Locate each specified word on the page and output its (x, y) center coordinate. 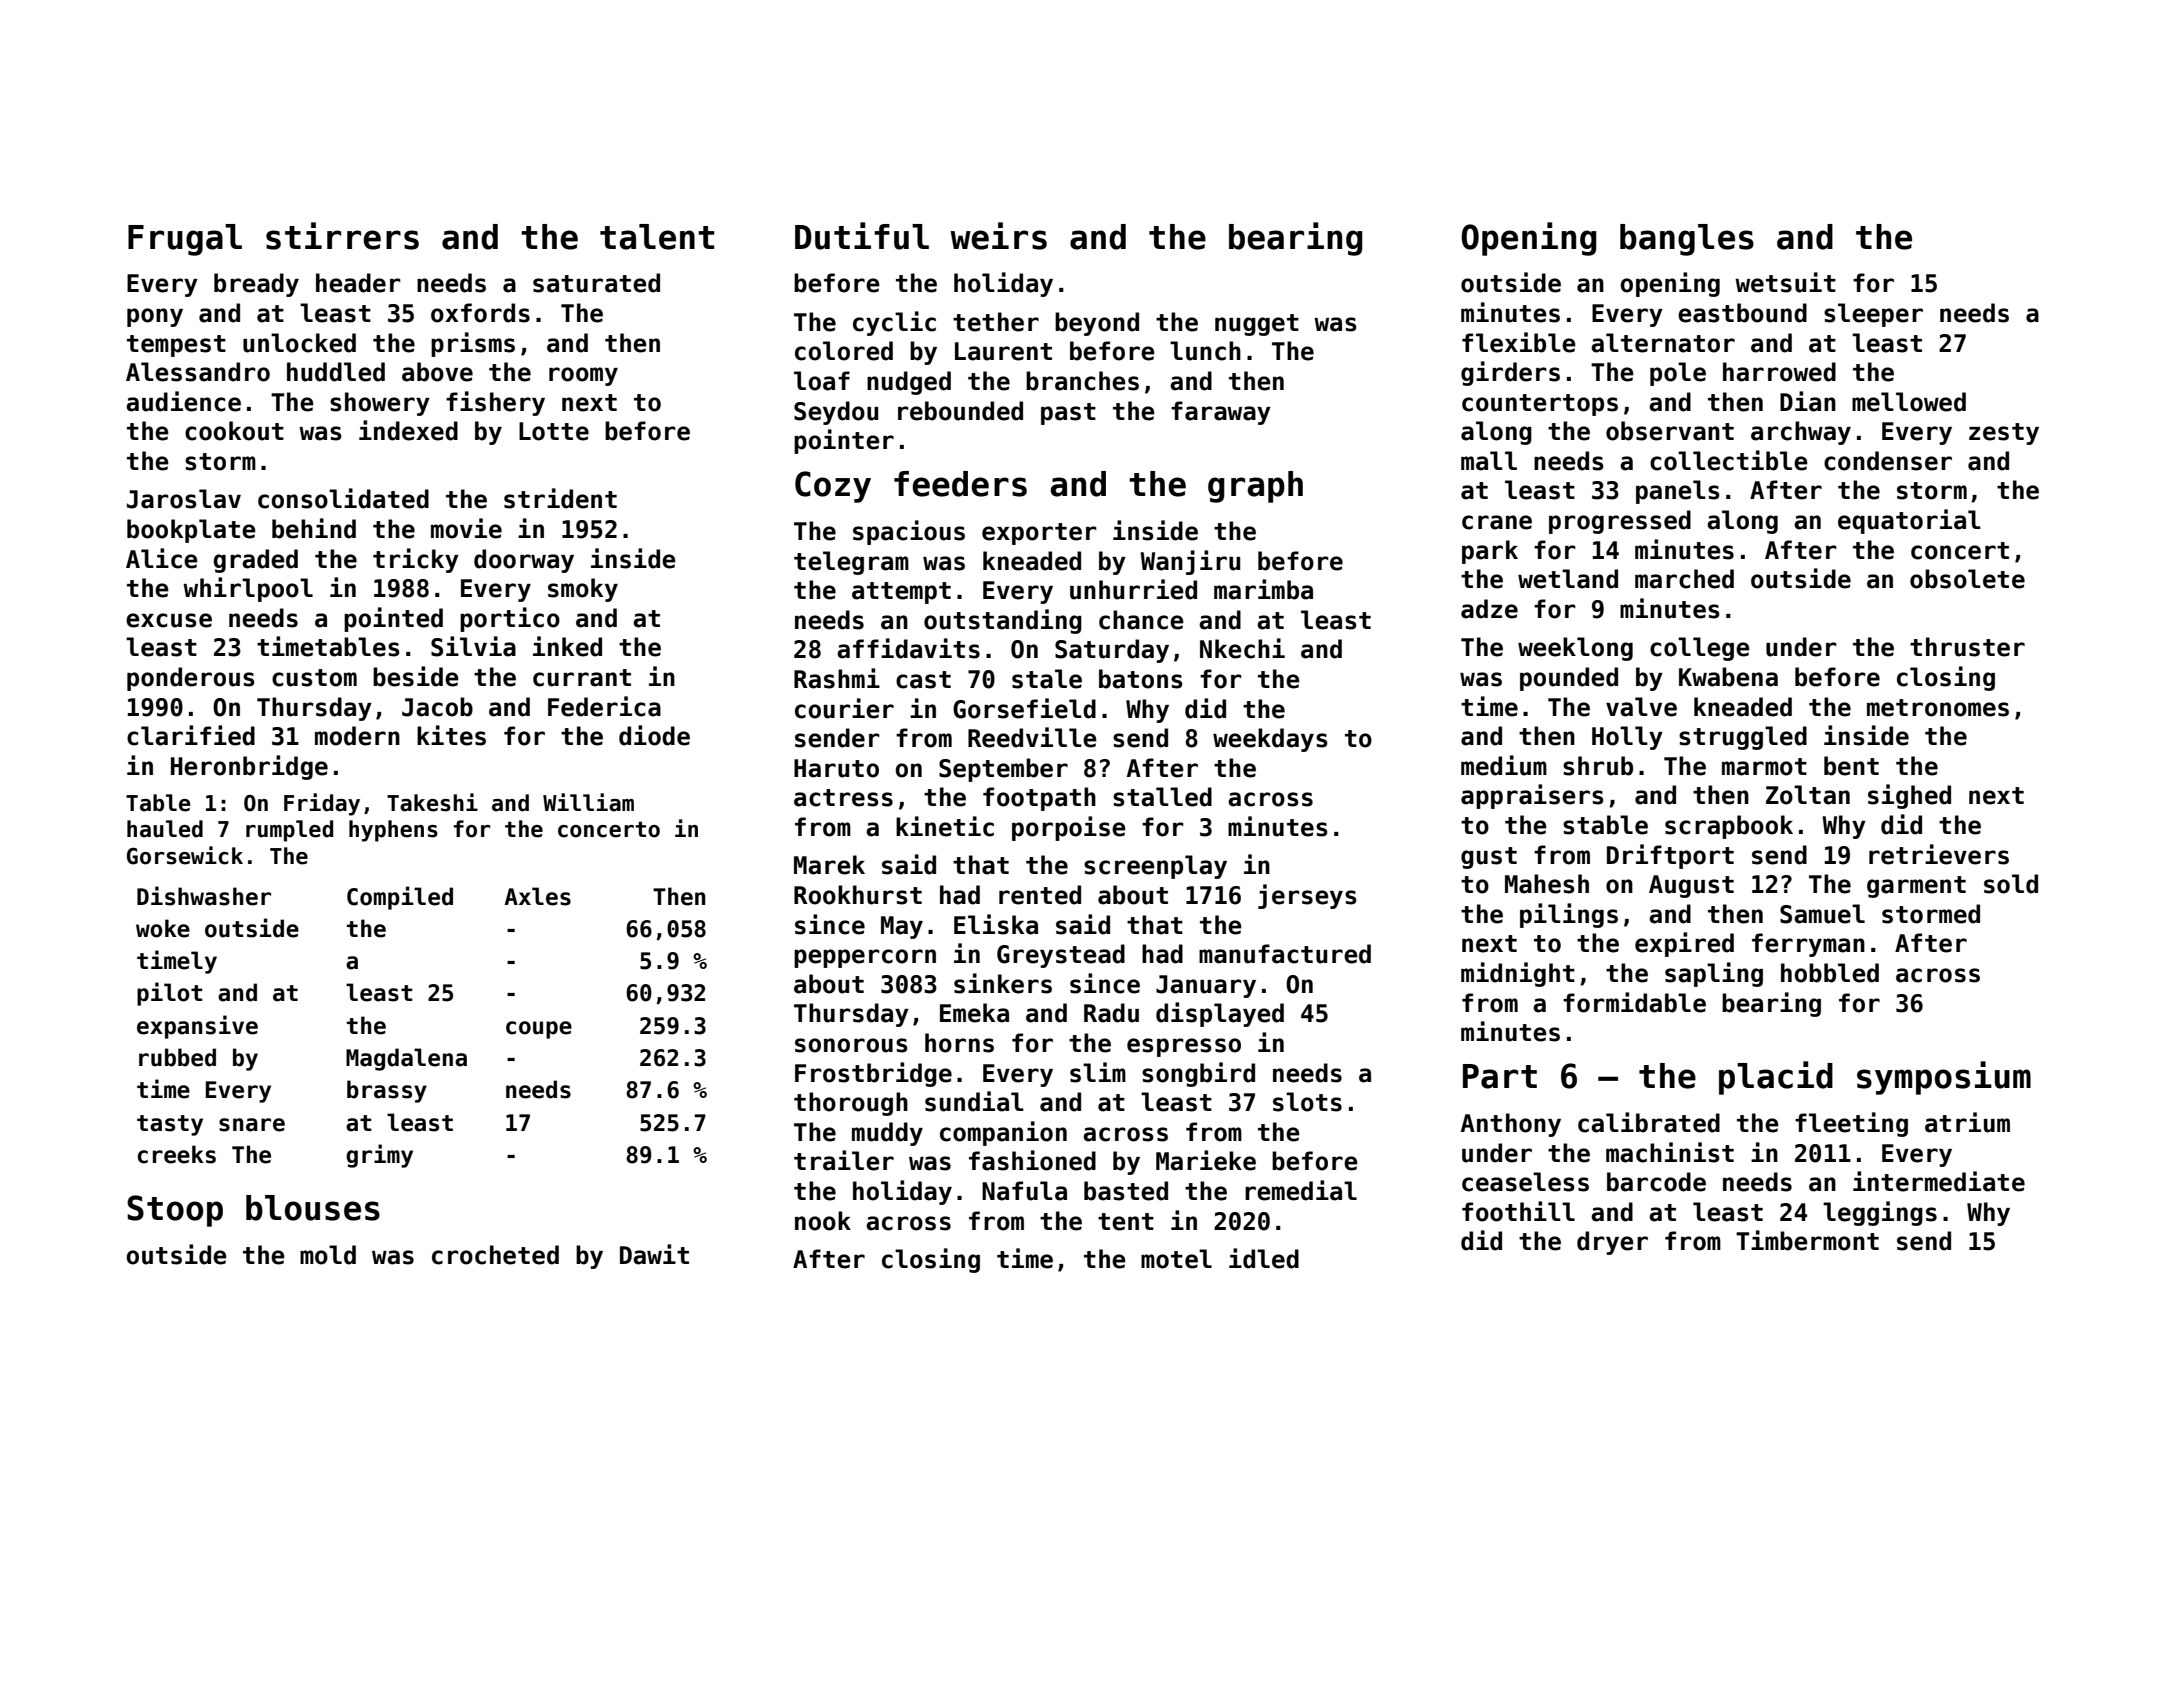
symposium (1944, 1078)
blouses (313, 1208)
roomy (583, 376)
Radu (1111, 1013)
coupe (539, 1030)
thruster (1967, 647)
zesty (2004, 434)
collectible (1729, 460)
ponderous (191, 679)
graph (1255, 487)
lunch (1205, 351)
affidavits (908, 648)
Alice (162, 558)
